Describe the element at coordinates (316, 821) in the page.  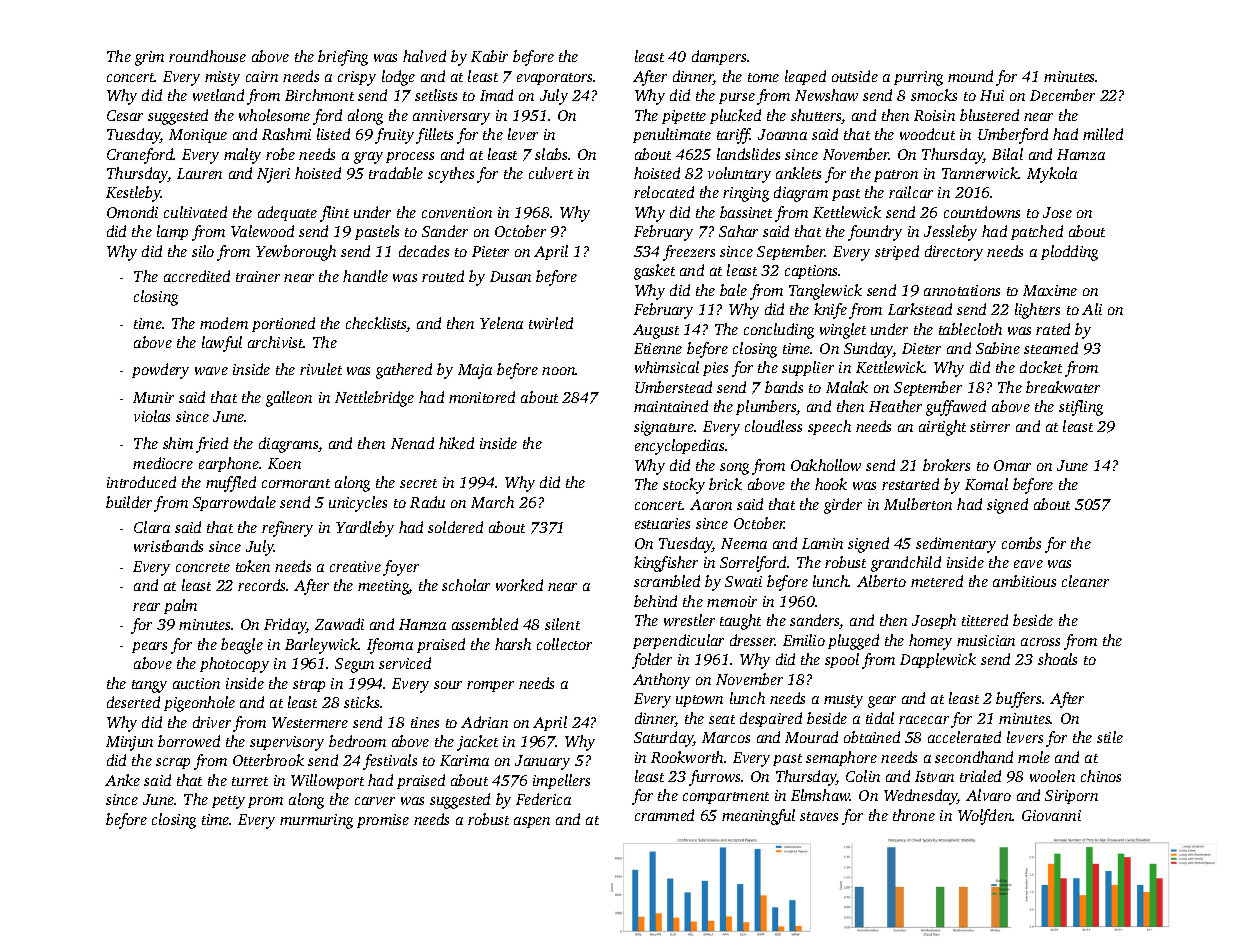
I see `murmuring` at that location.
